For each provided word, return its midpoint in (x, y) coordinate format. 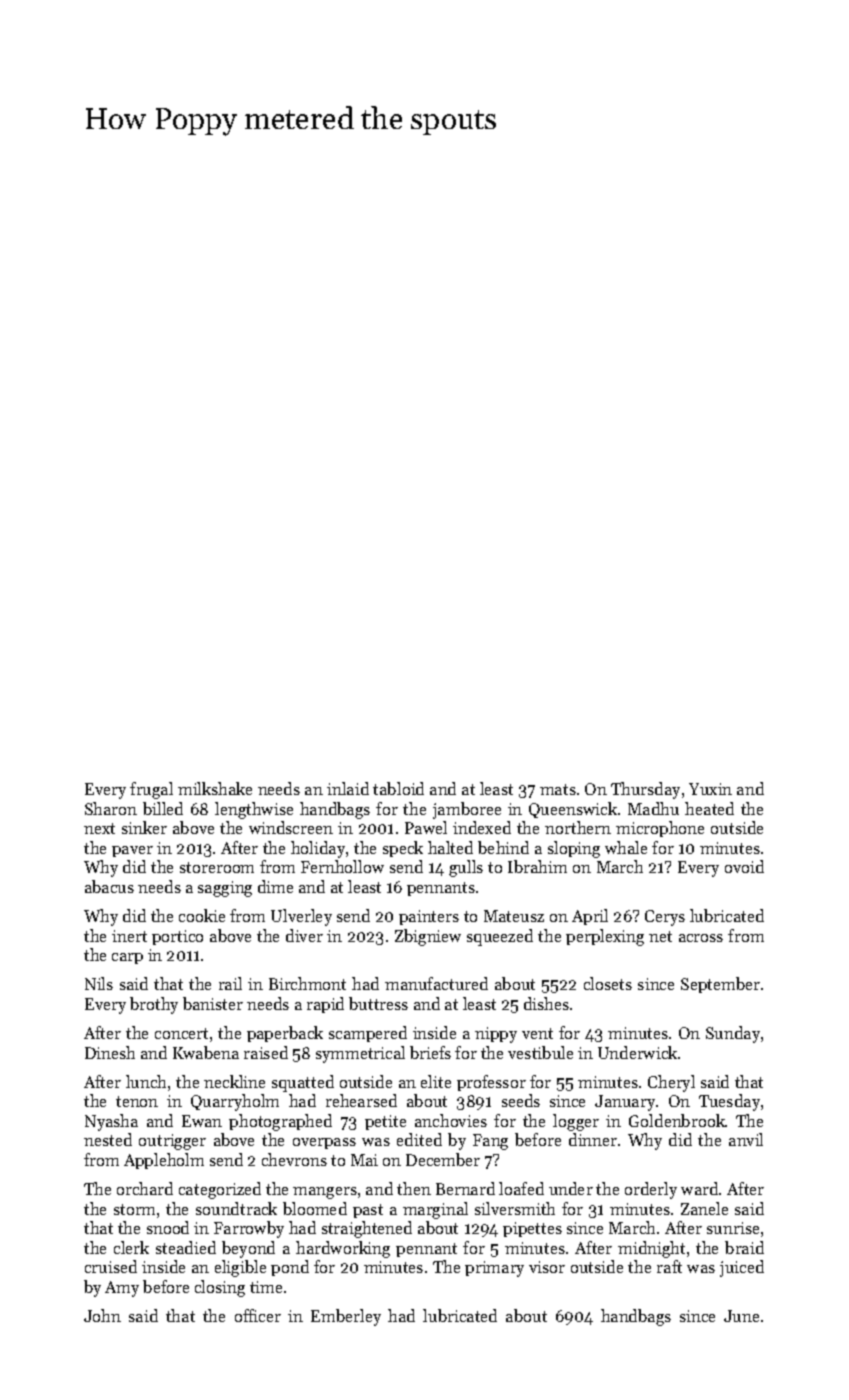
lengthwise (254, 810)
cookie (202, 915)
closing (220, 1288)
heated (709, 808)
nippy (496, 1035)
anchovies (451, 1120)
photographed (280, 1122)
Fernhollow (342, 866)
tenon (137, 1101)
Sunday (733, 1034)
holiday (318, 849)
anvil (746, 1139)
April (590, 917)
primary (494, 1269)
